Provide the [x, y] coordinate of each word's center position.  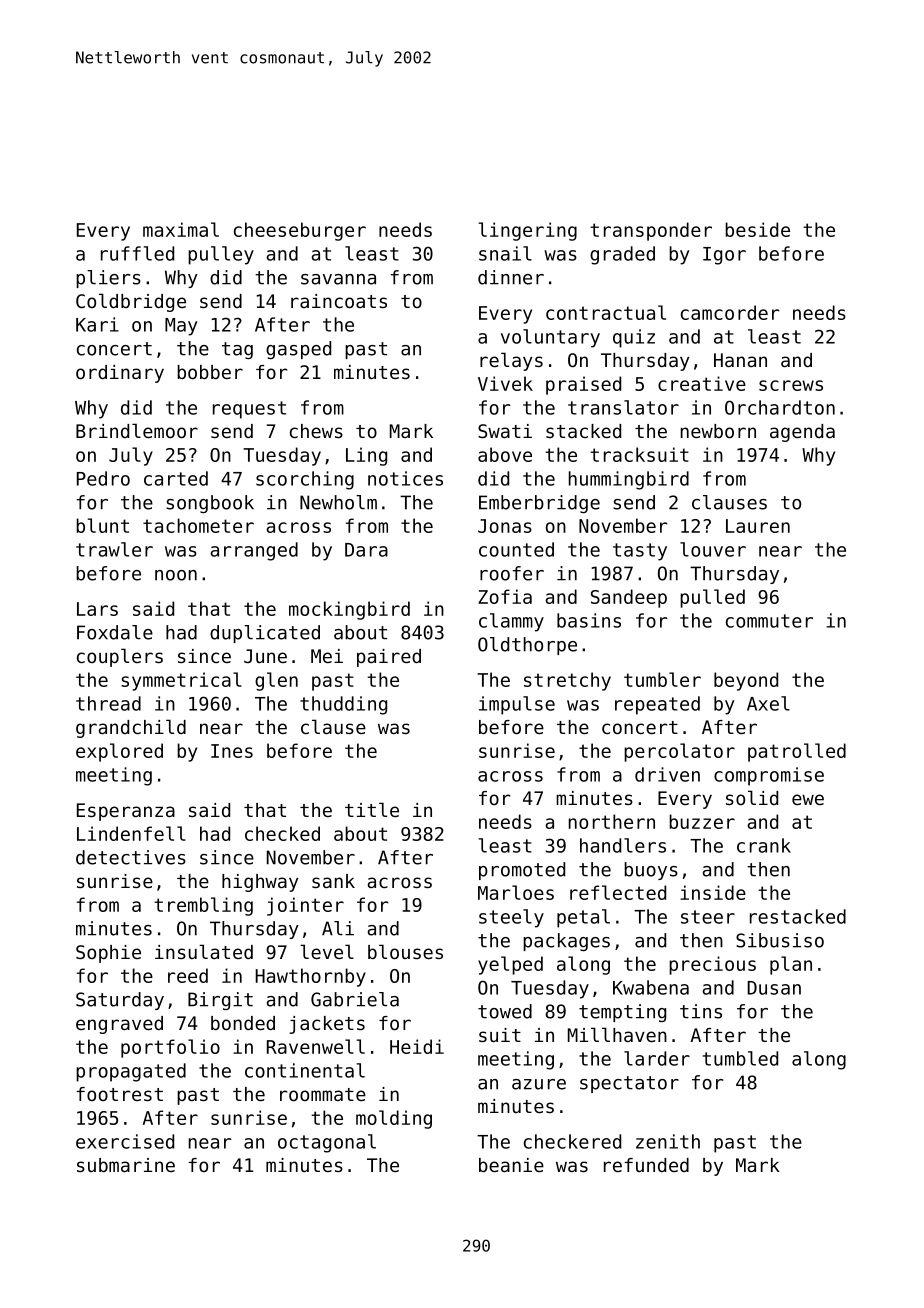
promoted [522, 871]
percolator [679, 752]
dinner [511, 277]
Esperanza [126, 812]
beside [757, 229]
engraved [119, 1025]
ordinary [120, 374]
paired [389, 658]
